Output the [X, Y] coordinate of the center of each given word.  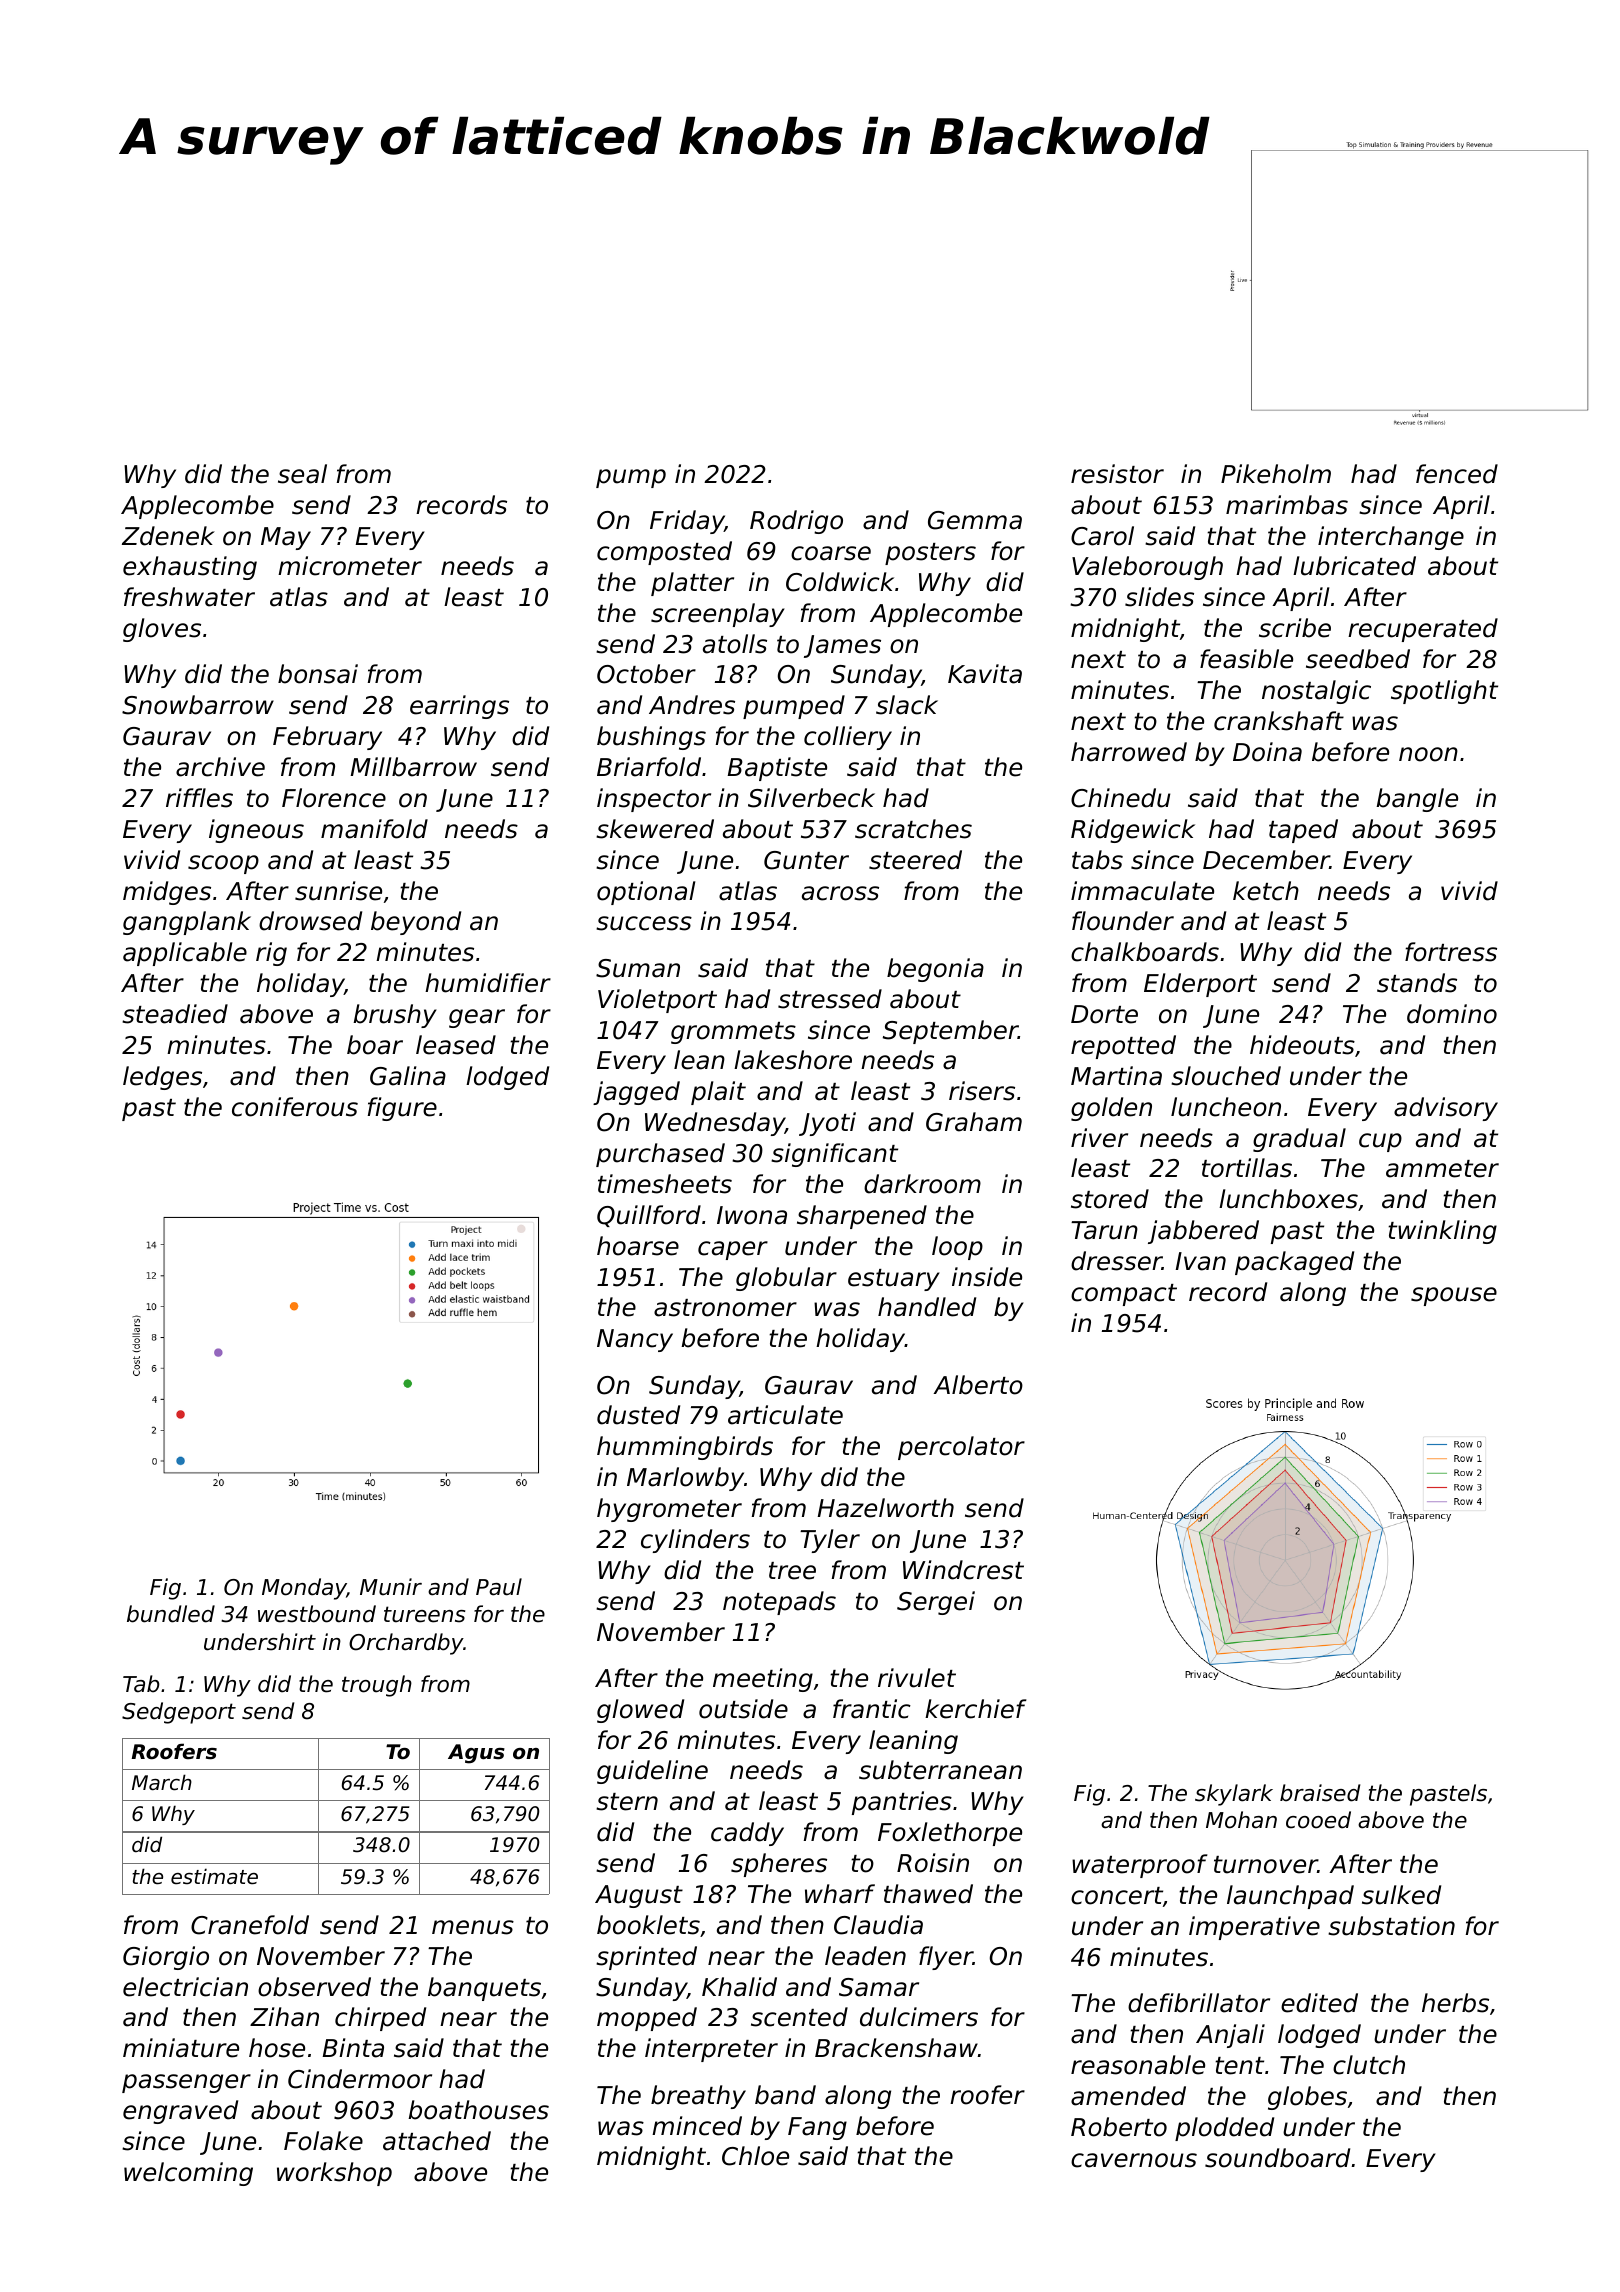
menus [473, 1927]
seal [302, 474]
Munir [391, 1587]
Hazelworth [886, 1508]
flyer [946, 1958]
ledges [162, 1078]
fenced [1457, 474]
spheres [779, 1865]
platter [692, 584]
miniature [181, 2048]
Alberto [978, 1385]
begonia [935, 970]
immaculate [1142, 891]
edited [1319, 2003]
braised [1320, 1793]
